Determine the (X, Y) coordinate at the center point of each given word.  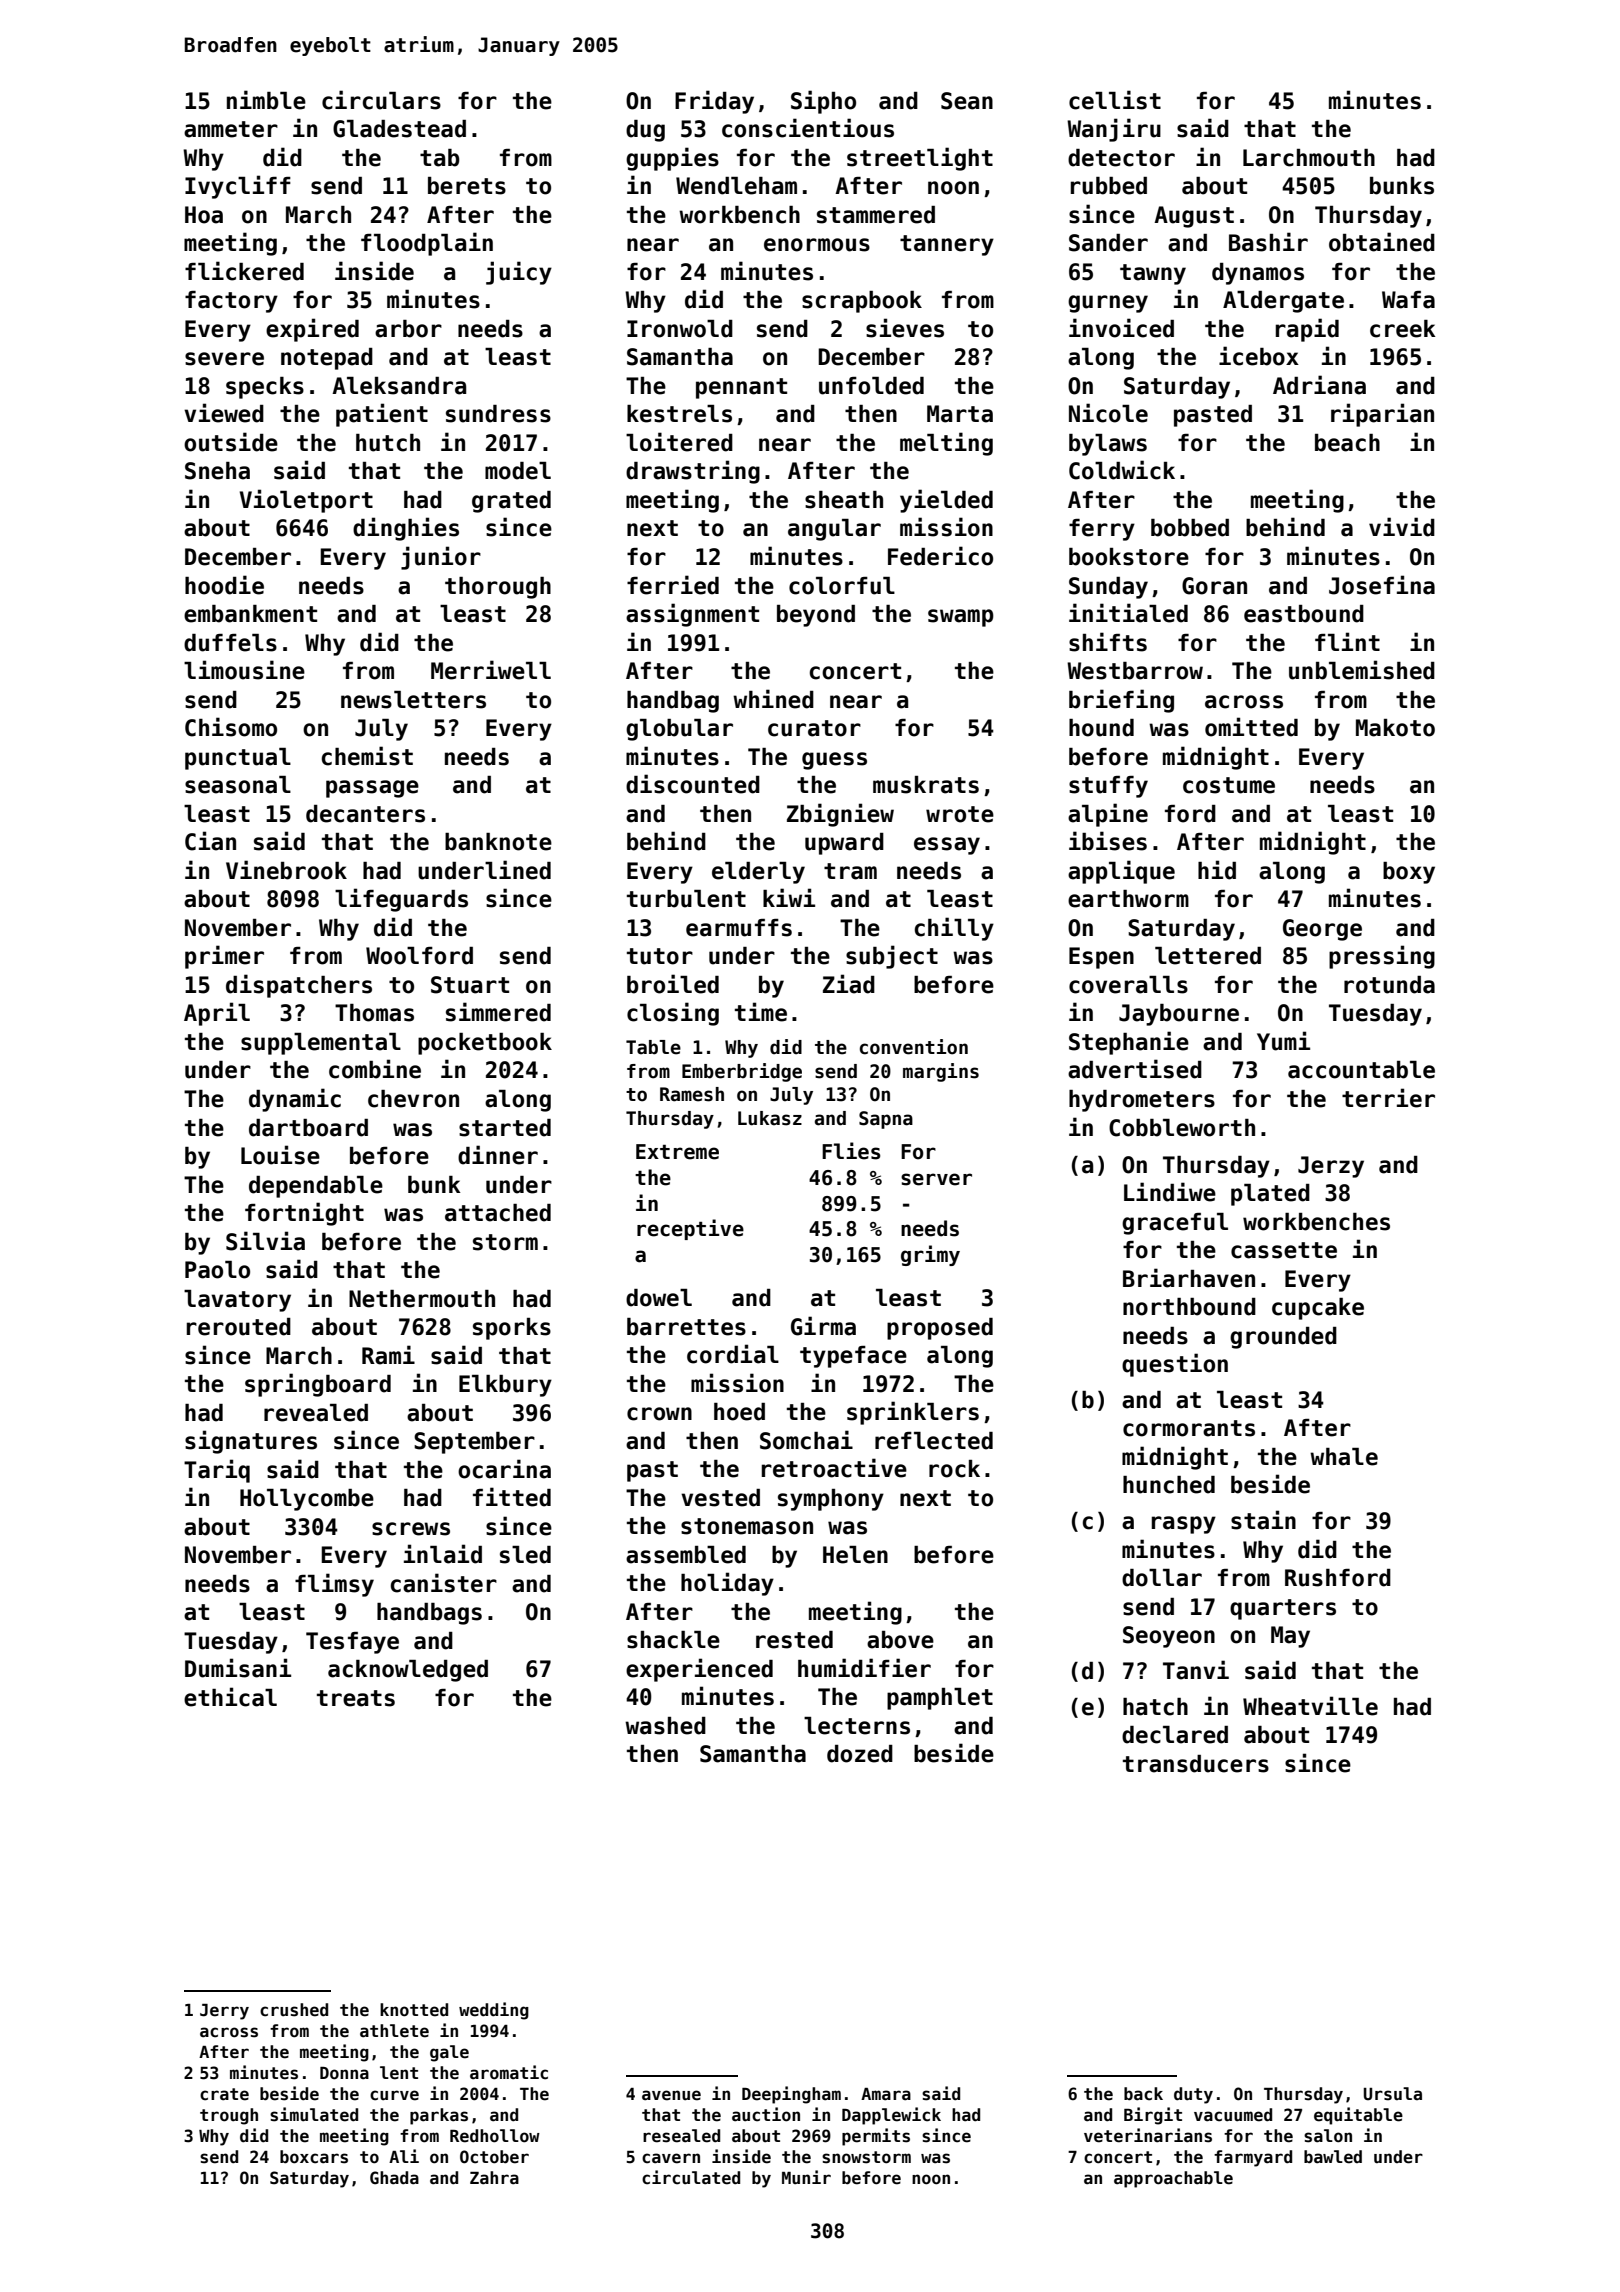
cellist (1115, 100)
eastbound (1304, 614)
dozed (860, 1754)
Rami (388, 1355)
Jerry (224, 2012)
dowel (659, 1298)
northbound (1189, 1307)
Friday (714, 102)
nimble (266, 100)
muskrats (926, 785)
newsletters (413, 700)
